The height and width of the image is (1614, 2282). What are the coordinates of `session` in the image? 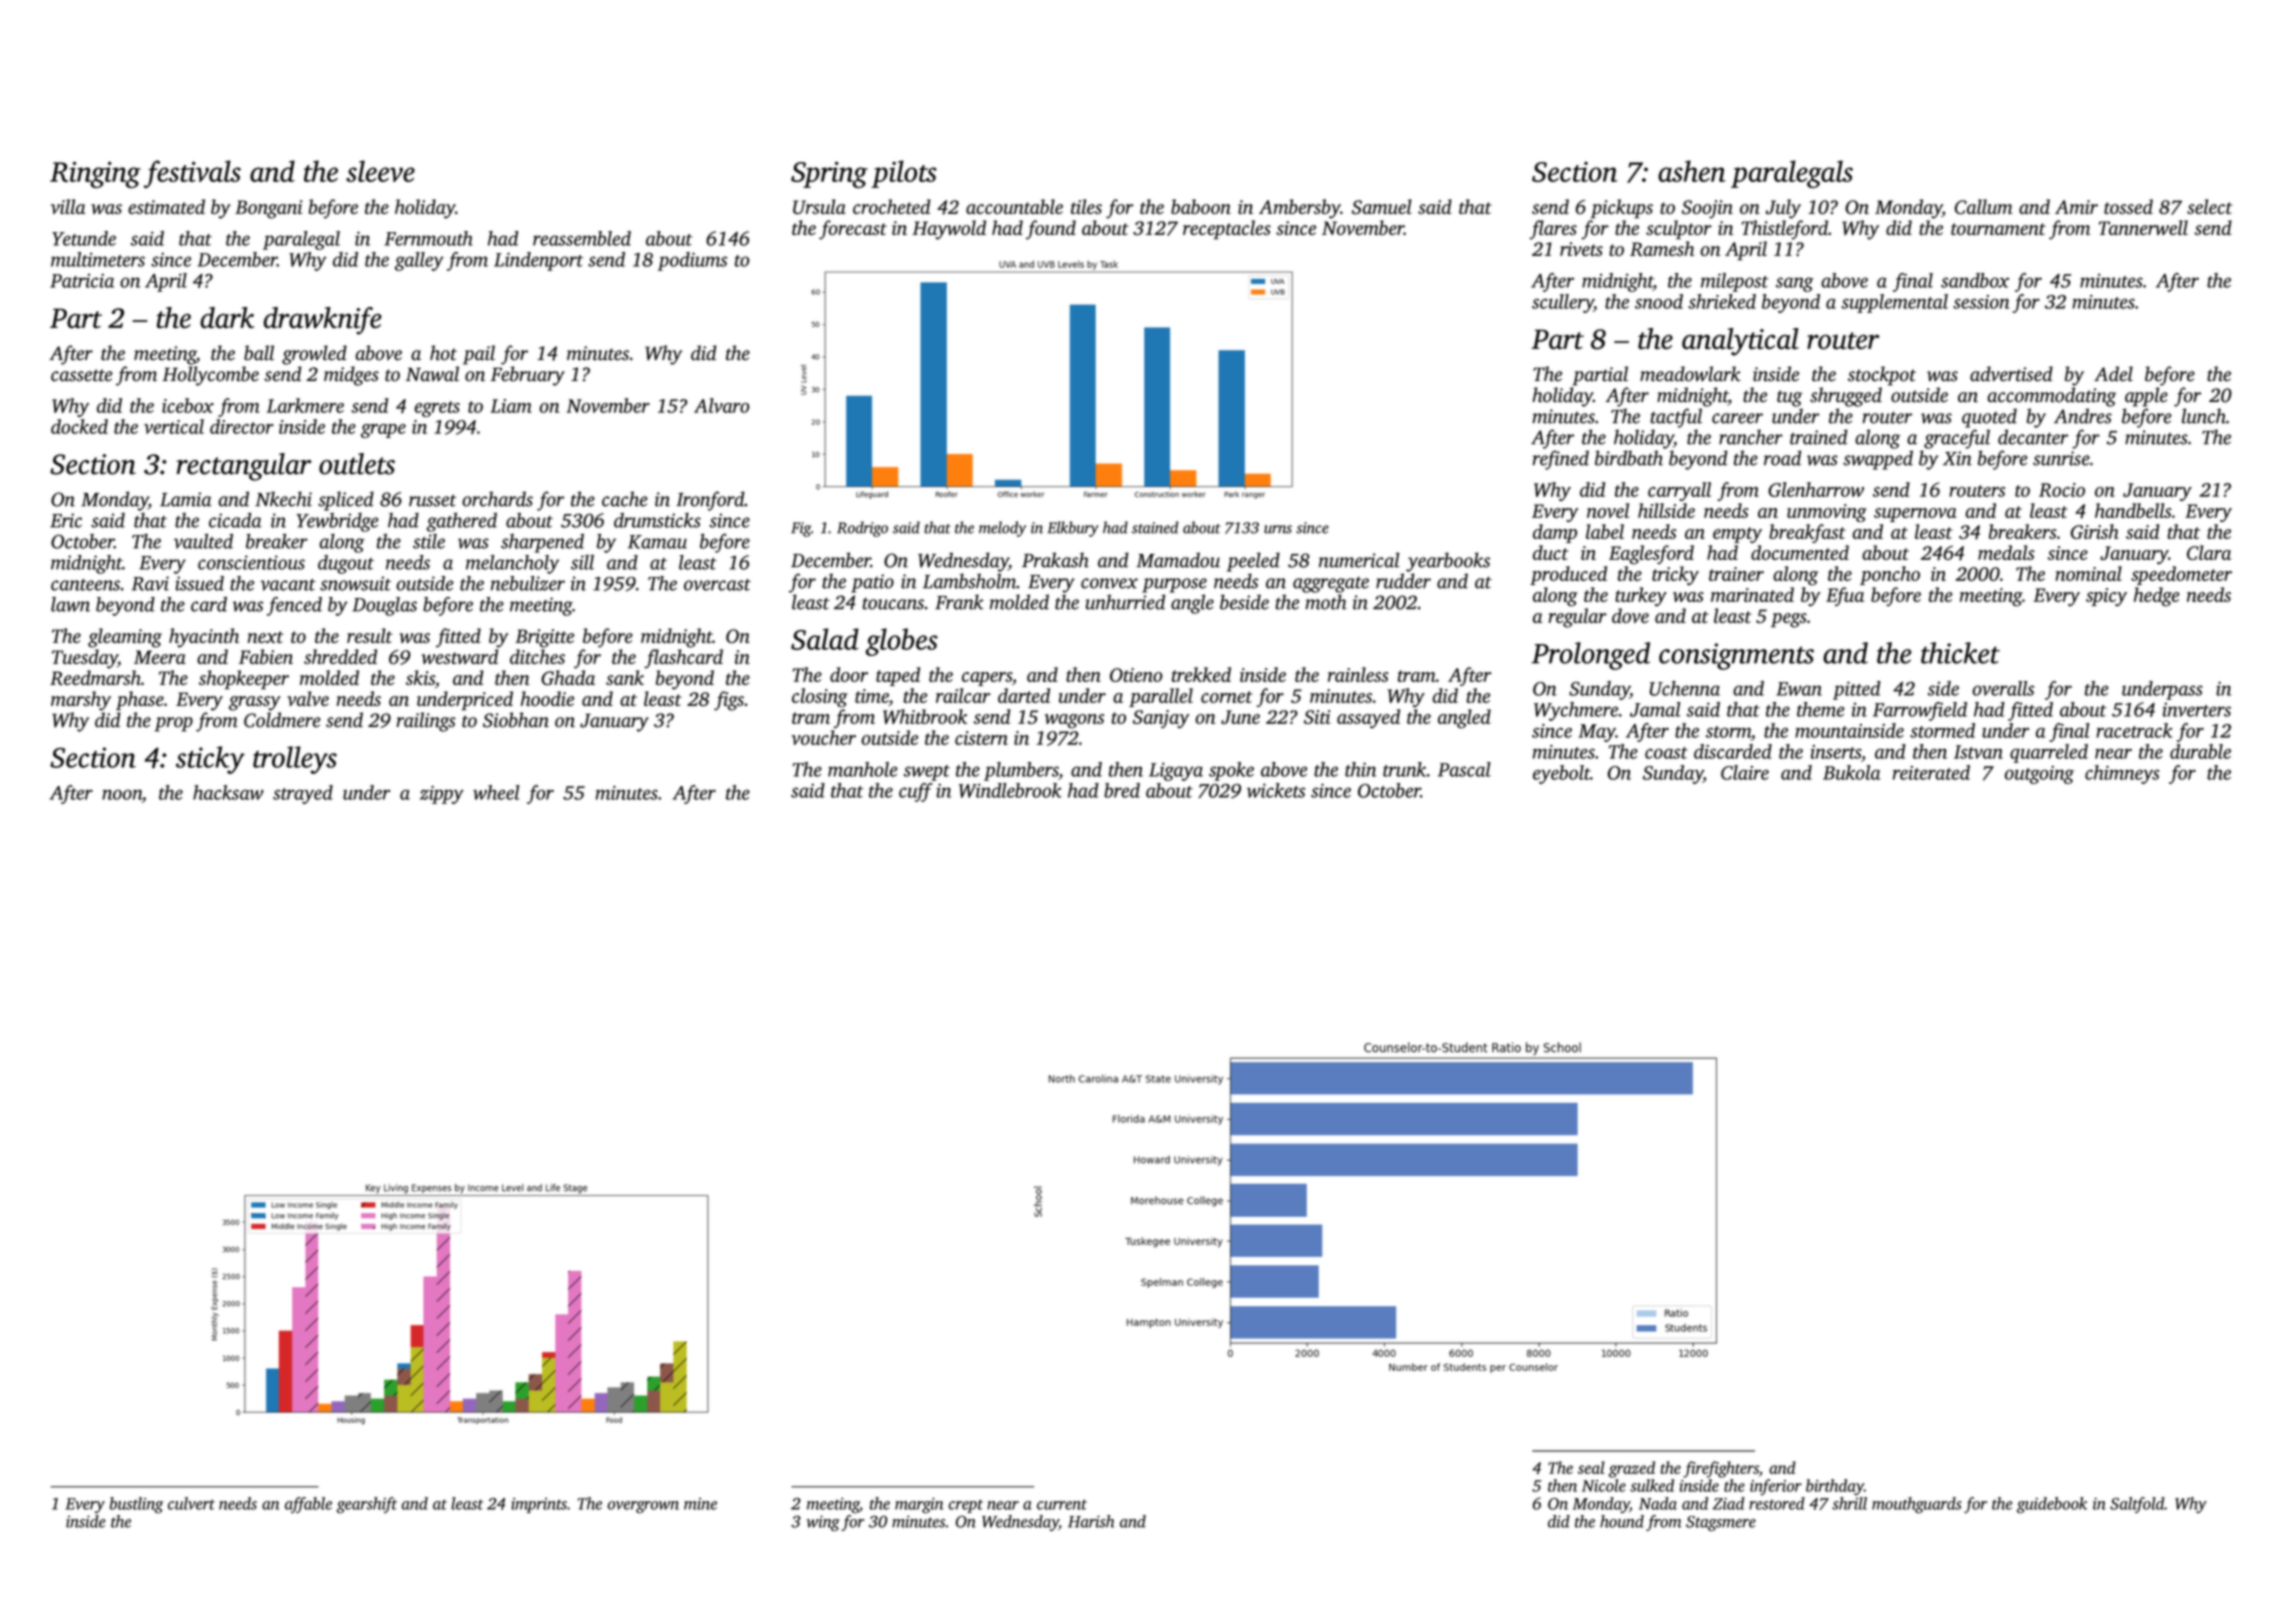 It's located at (1981, 302).
